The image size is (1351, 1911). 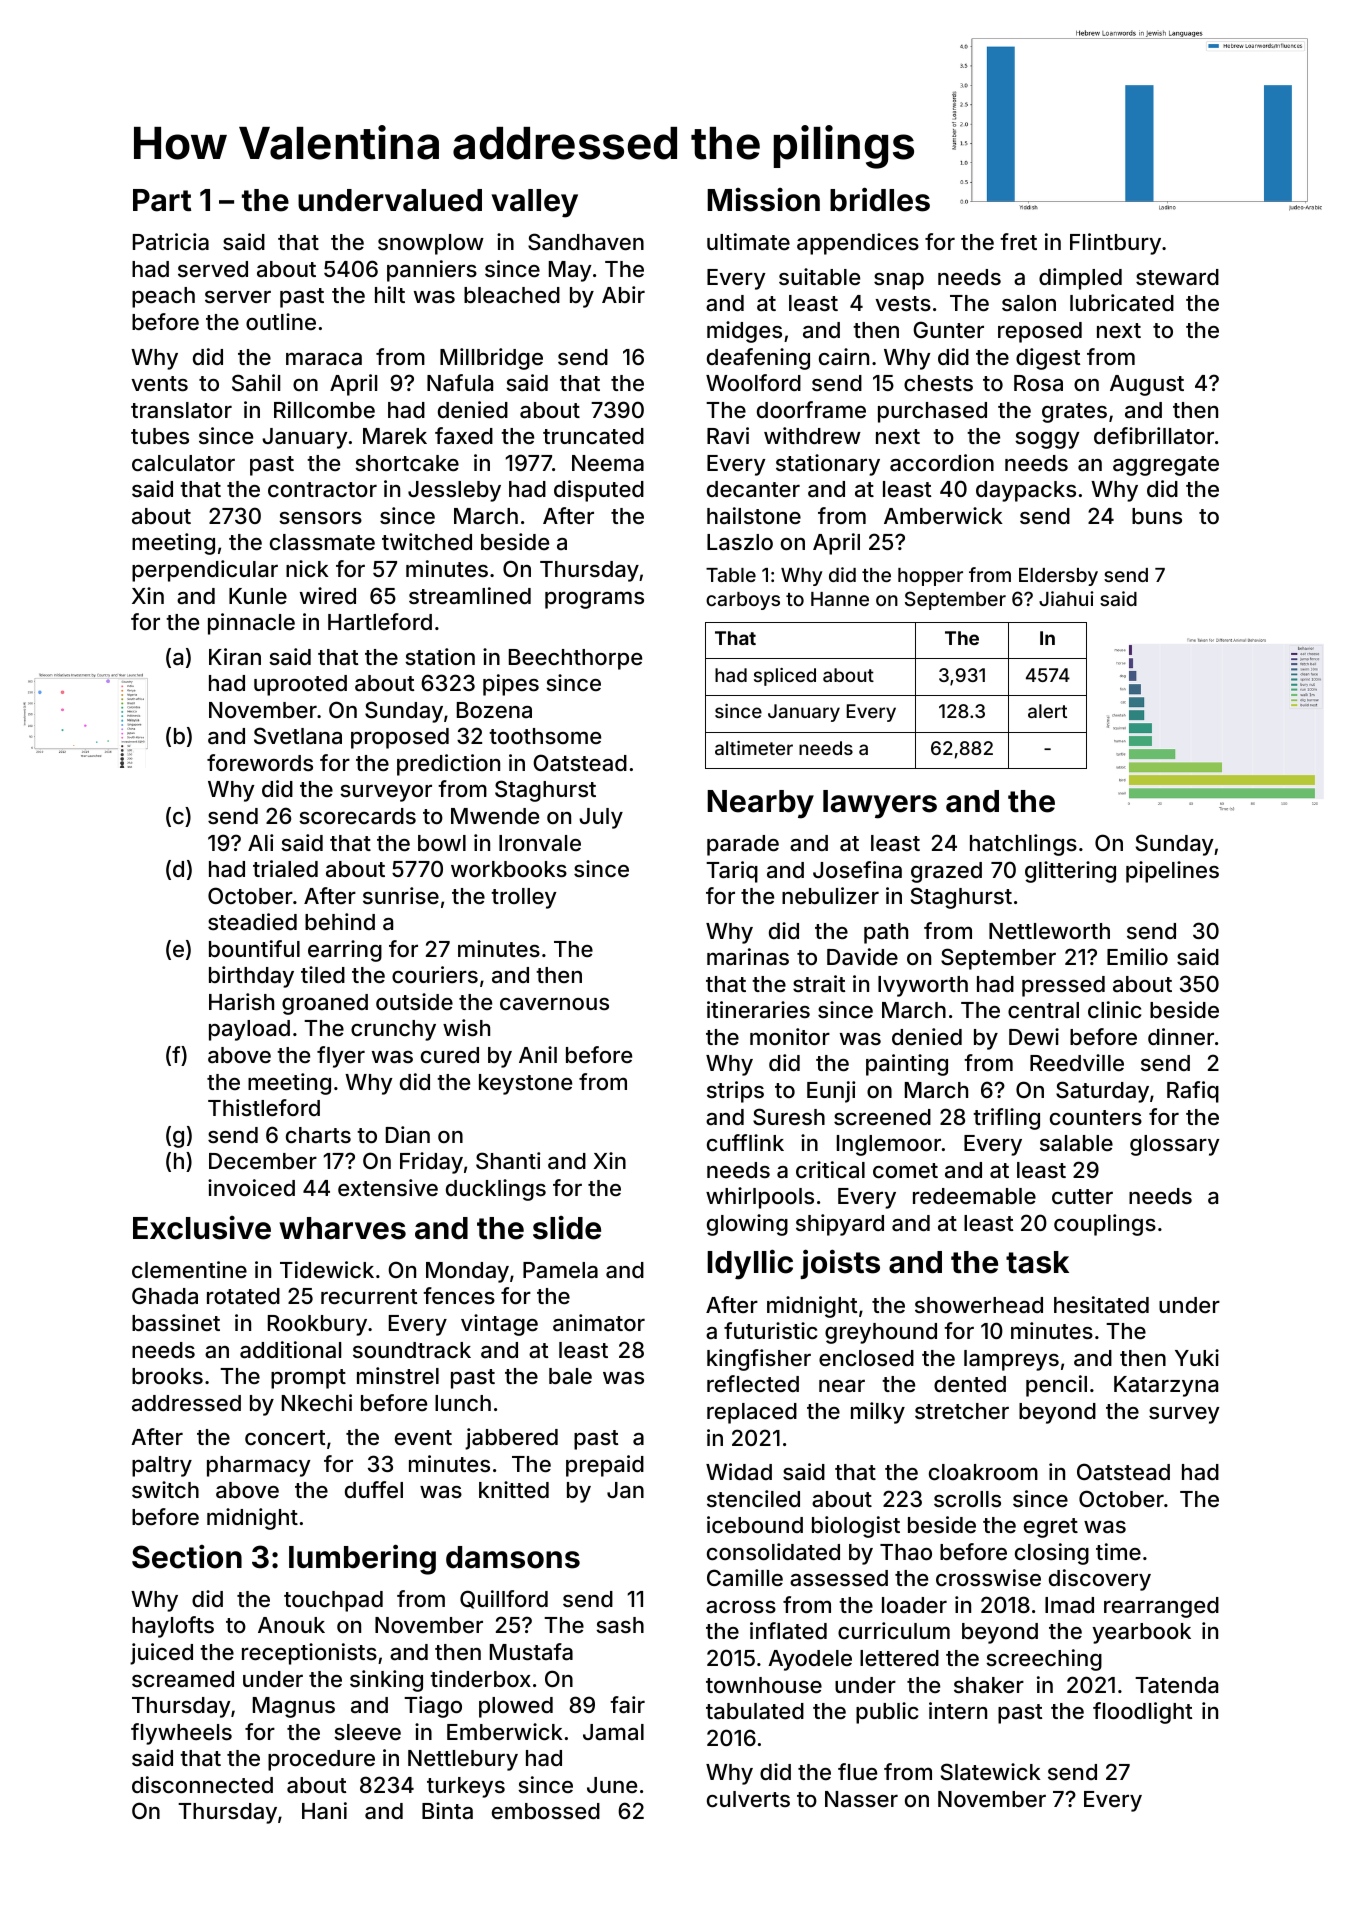 What do you see at coordinates (181, 1734) in the image?
I see `flywheels` at bounding box center [181, 1734].
